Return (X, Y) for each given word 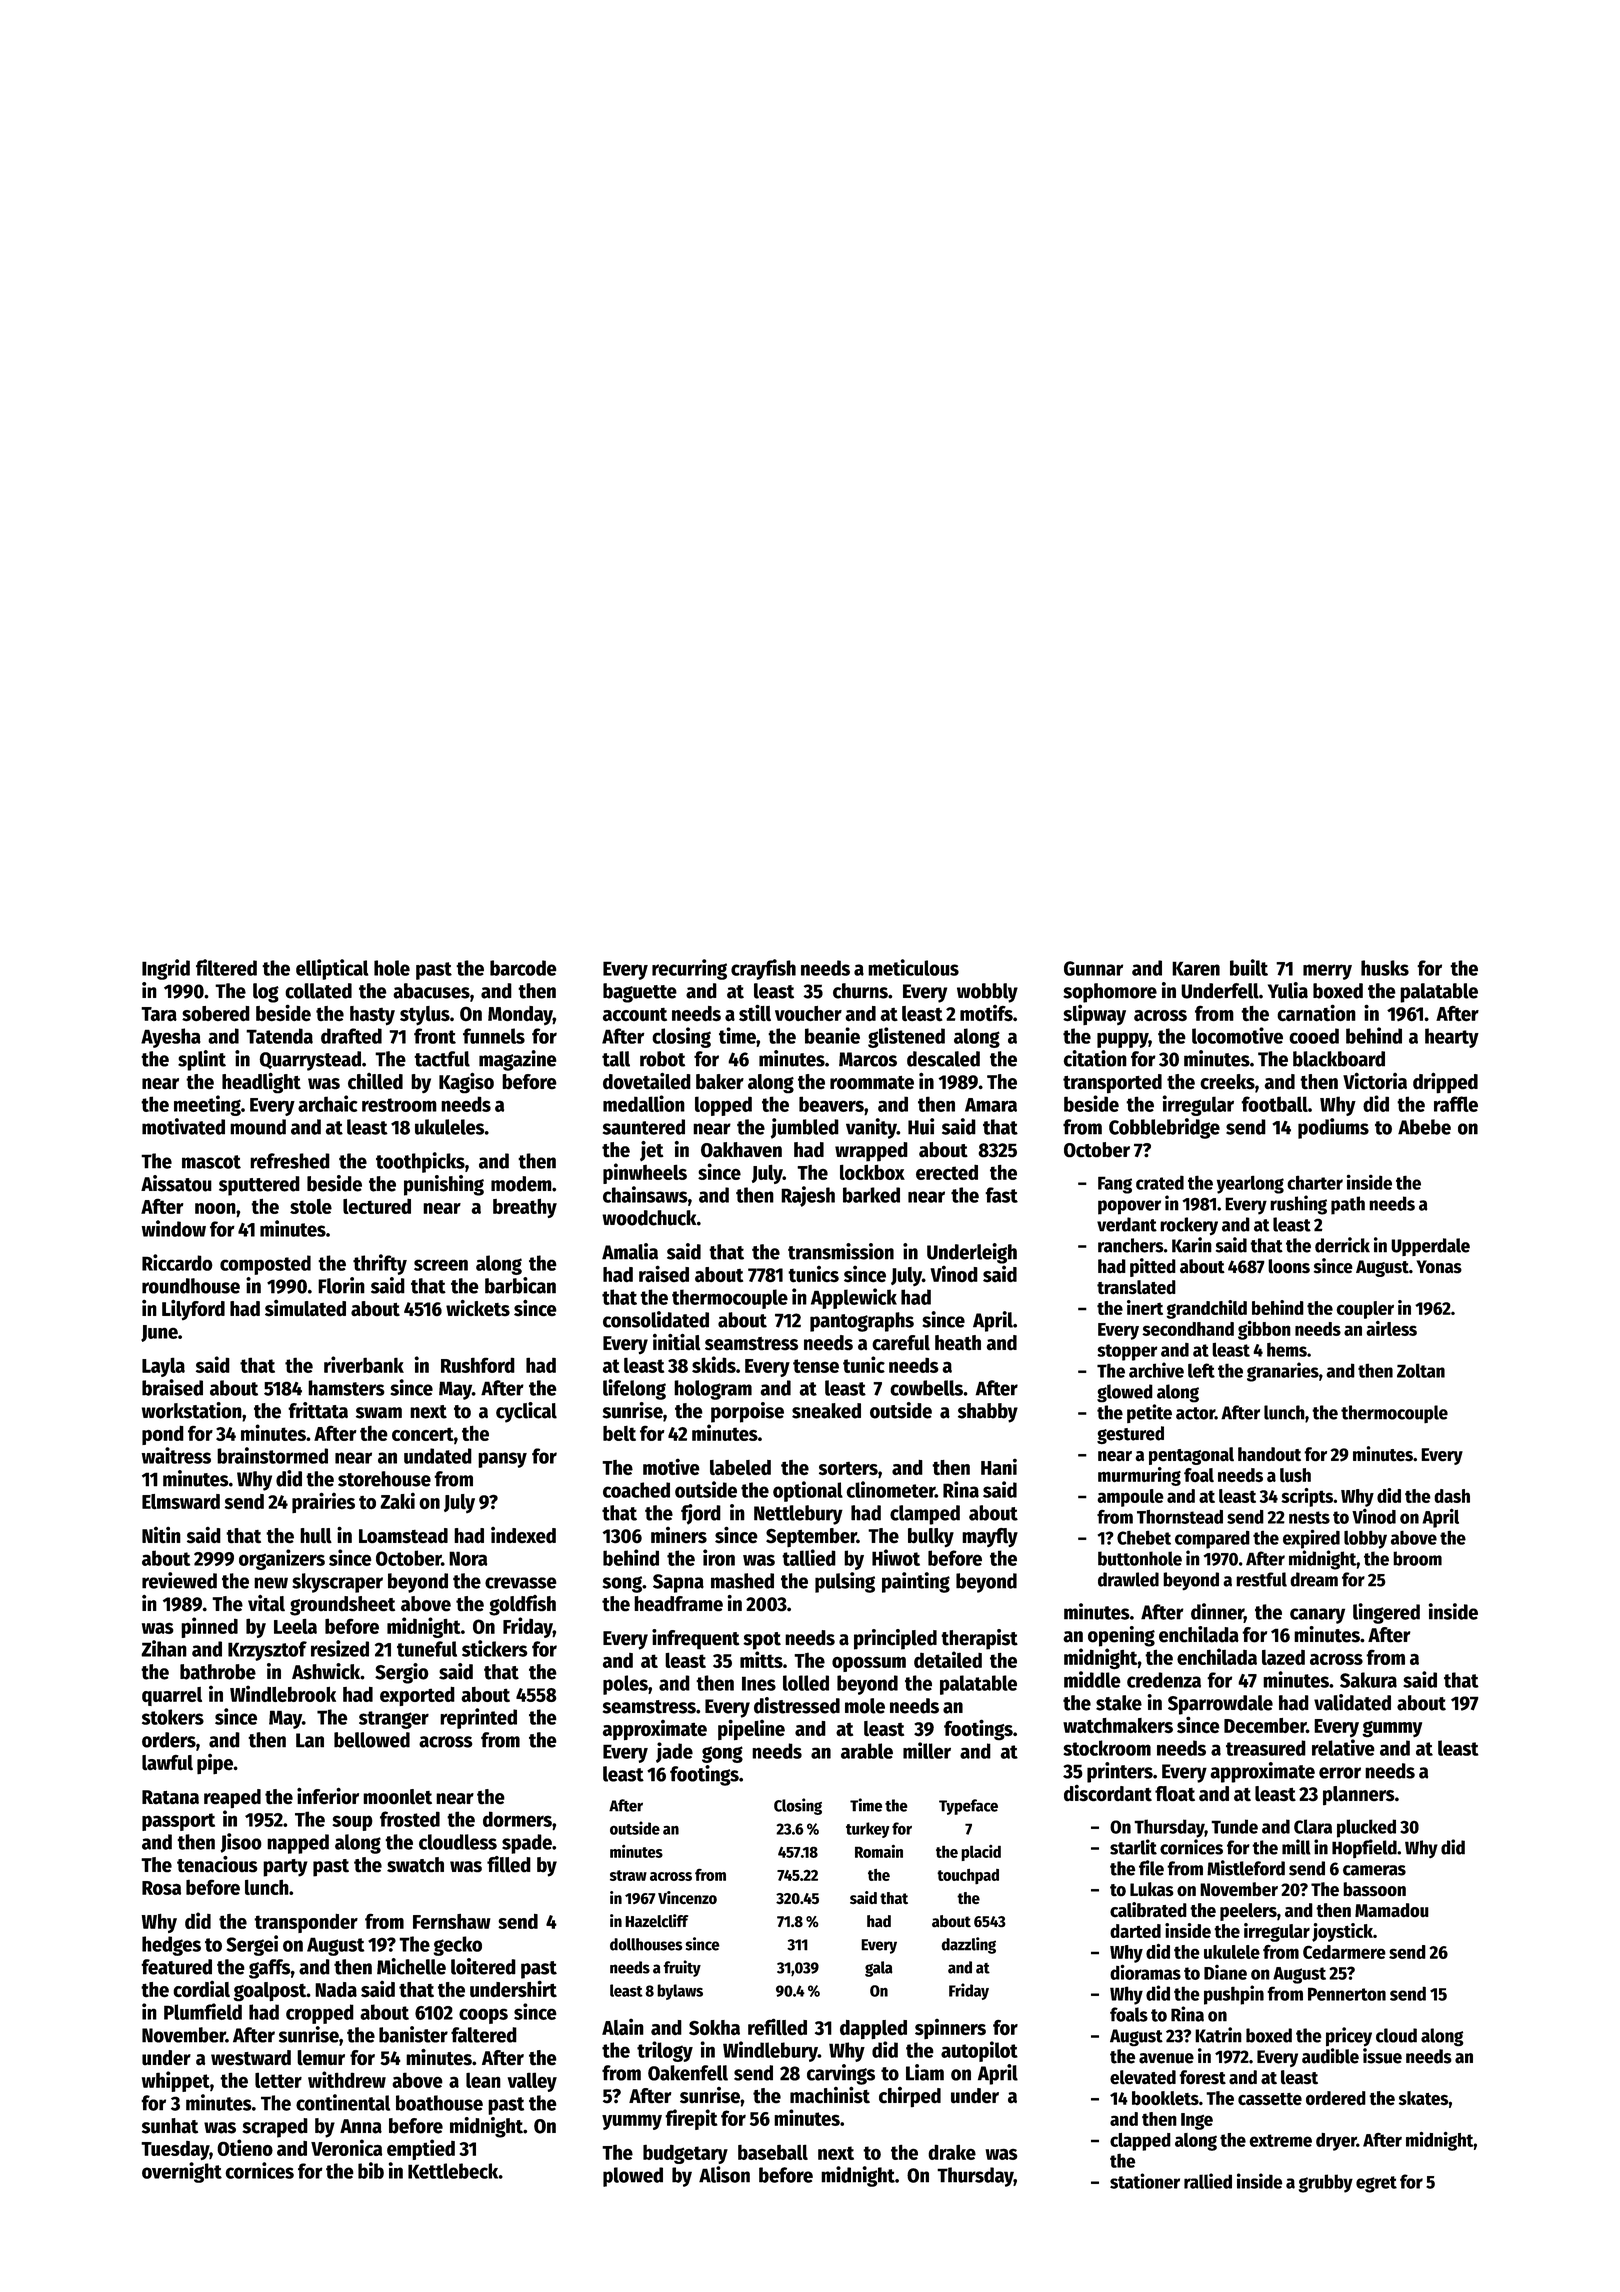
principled (895, 1639)
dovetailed (647, 1081)
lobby (1365, 1539)
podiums (1333, 1128)
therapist (979, 1639)
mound (258, 1127)
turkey (867, 1830)
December (1265, 1726)
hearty (1452, 1038)
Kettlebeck (453, 2171)
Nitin (161, 1535)
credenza (1164, 1680)
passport (178, 1822)
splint (202, 1060)
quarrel (172, 1696)
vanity (871, 1128)
